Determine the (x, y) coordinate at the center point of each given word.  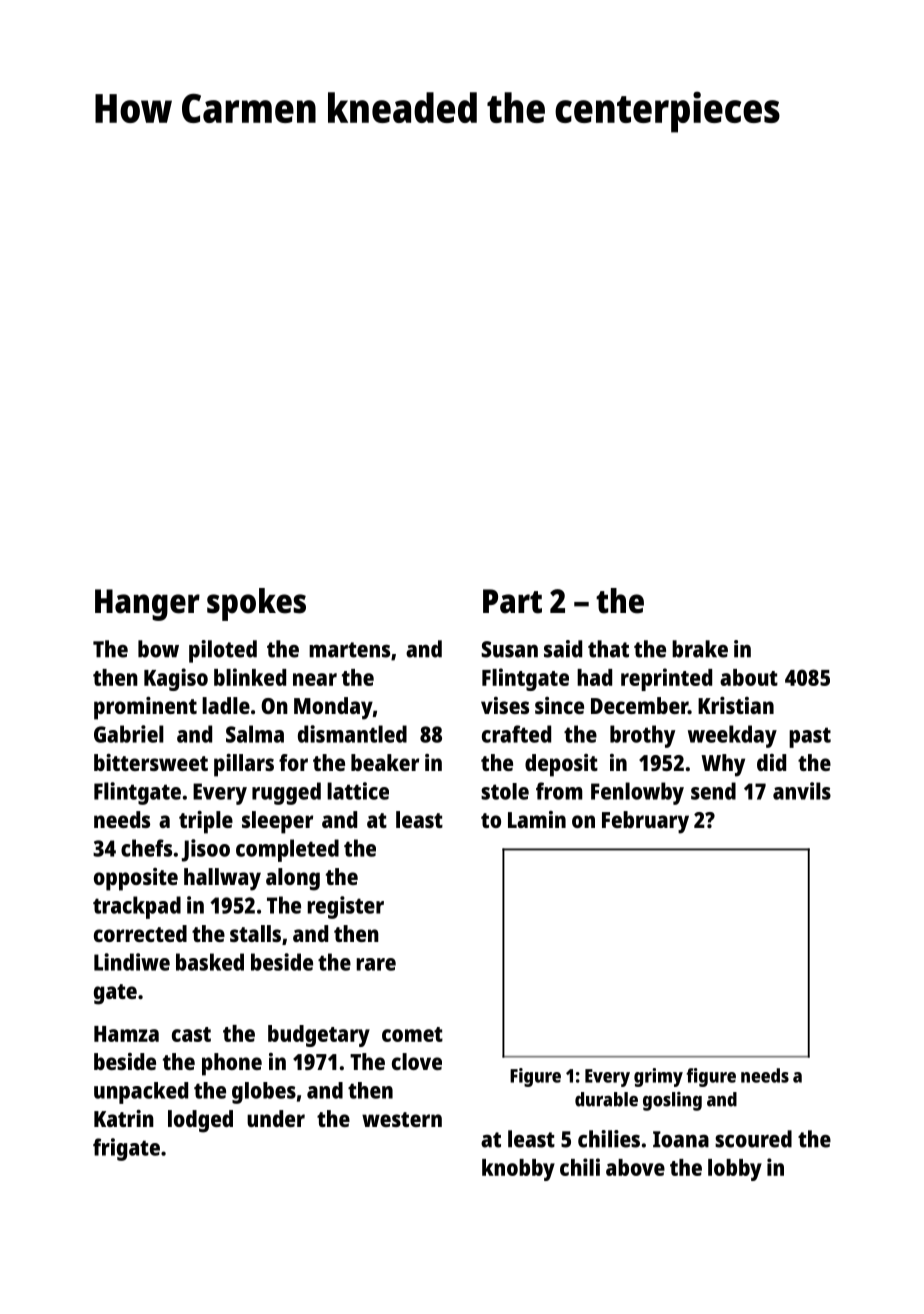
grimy (658, 1077)
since (559, 705)
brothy (642, 736)
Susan (509, 649)
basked (210, 962)
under (276, 1118)
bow (158, 649)
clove (417, 1061)
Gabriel (129, 734)
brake (700, 649)
